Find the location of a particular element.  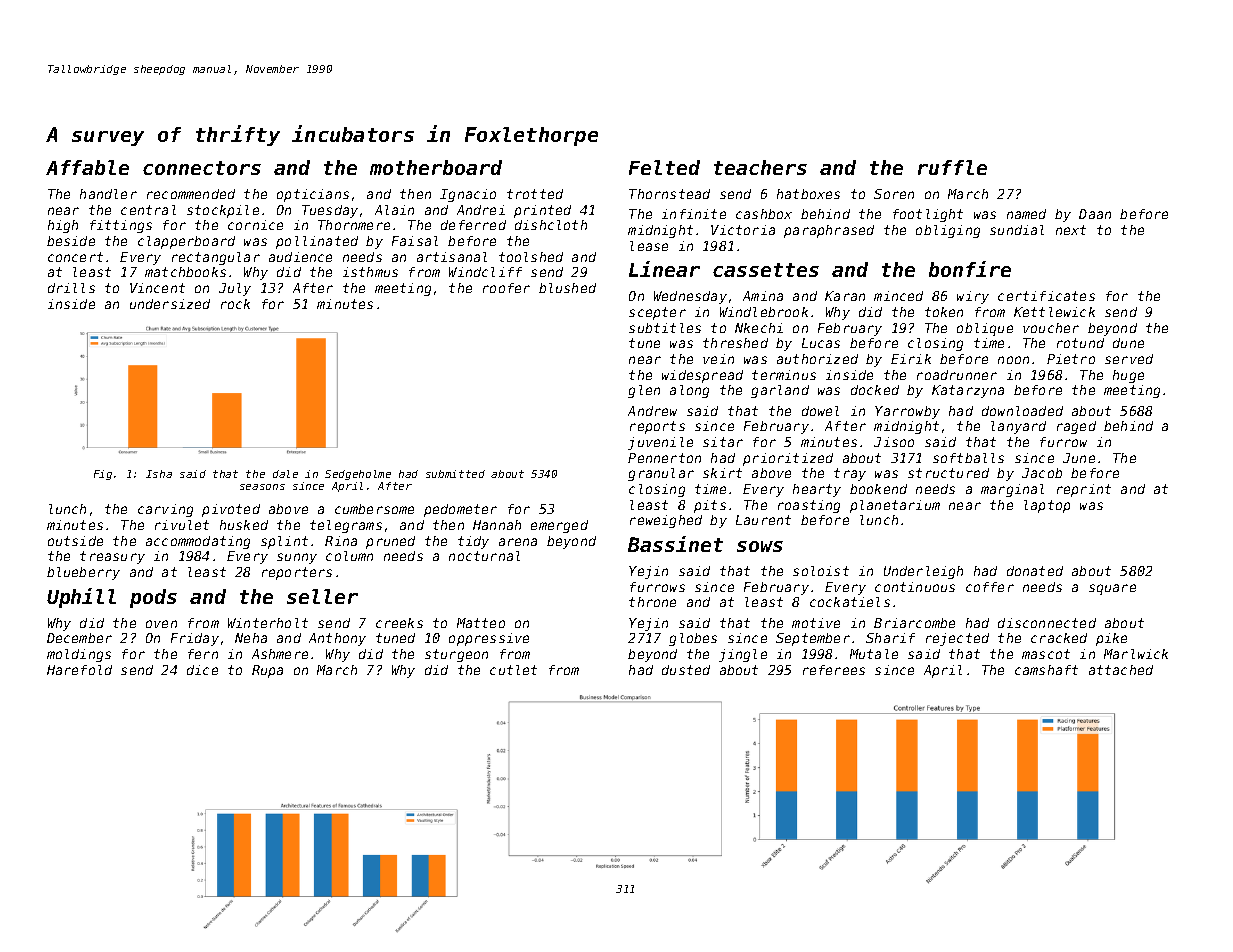

roadrunner is located at coordinates (957, 375).
